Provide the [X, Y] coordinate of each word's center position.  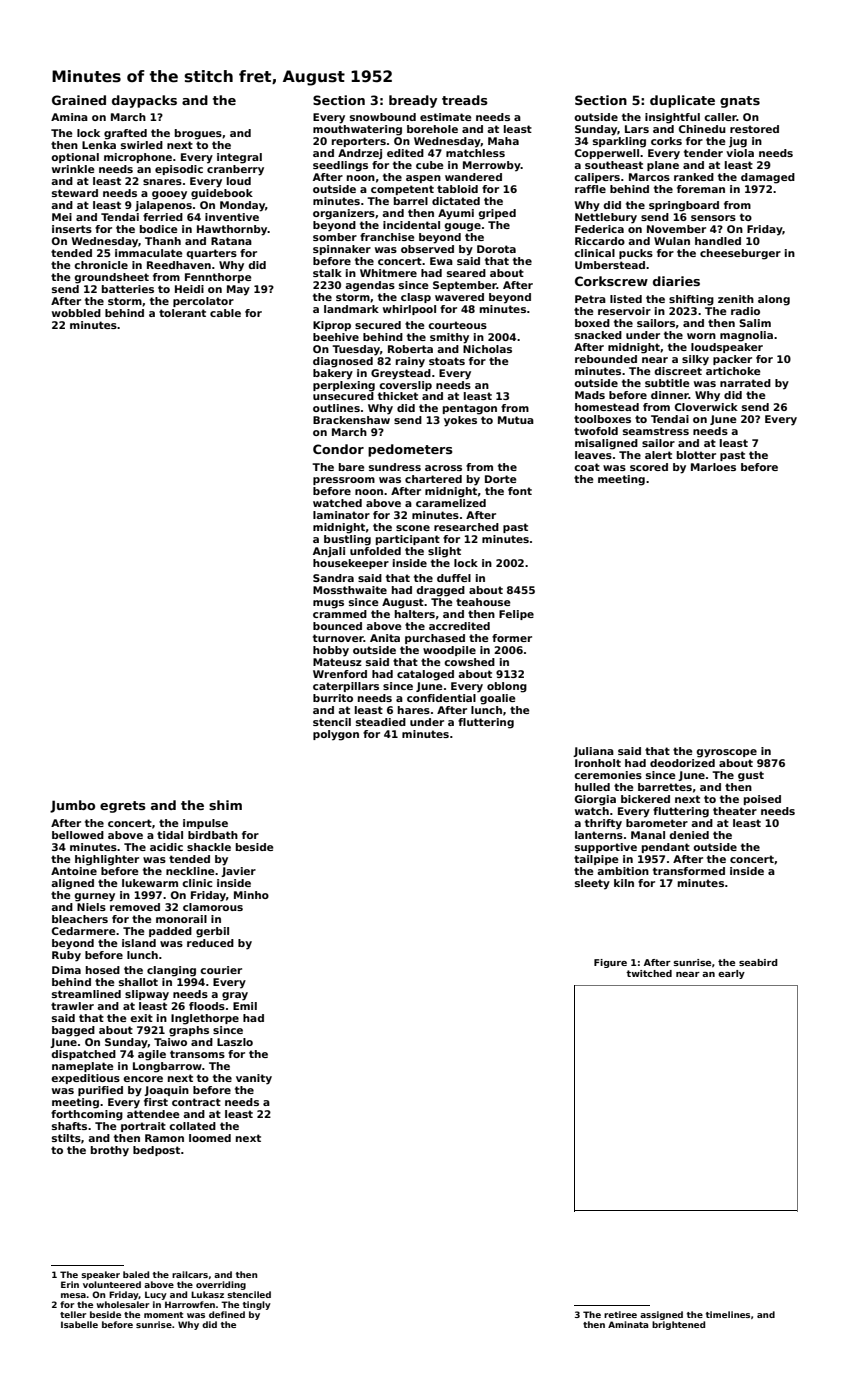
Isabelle [79, 1324]
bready [413, 101]
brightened [678, 1325]
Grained [79, 100]
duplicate [682, 101]
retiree [620, 1314]
